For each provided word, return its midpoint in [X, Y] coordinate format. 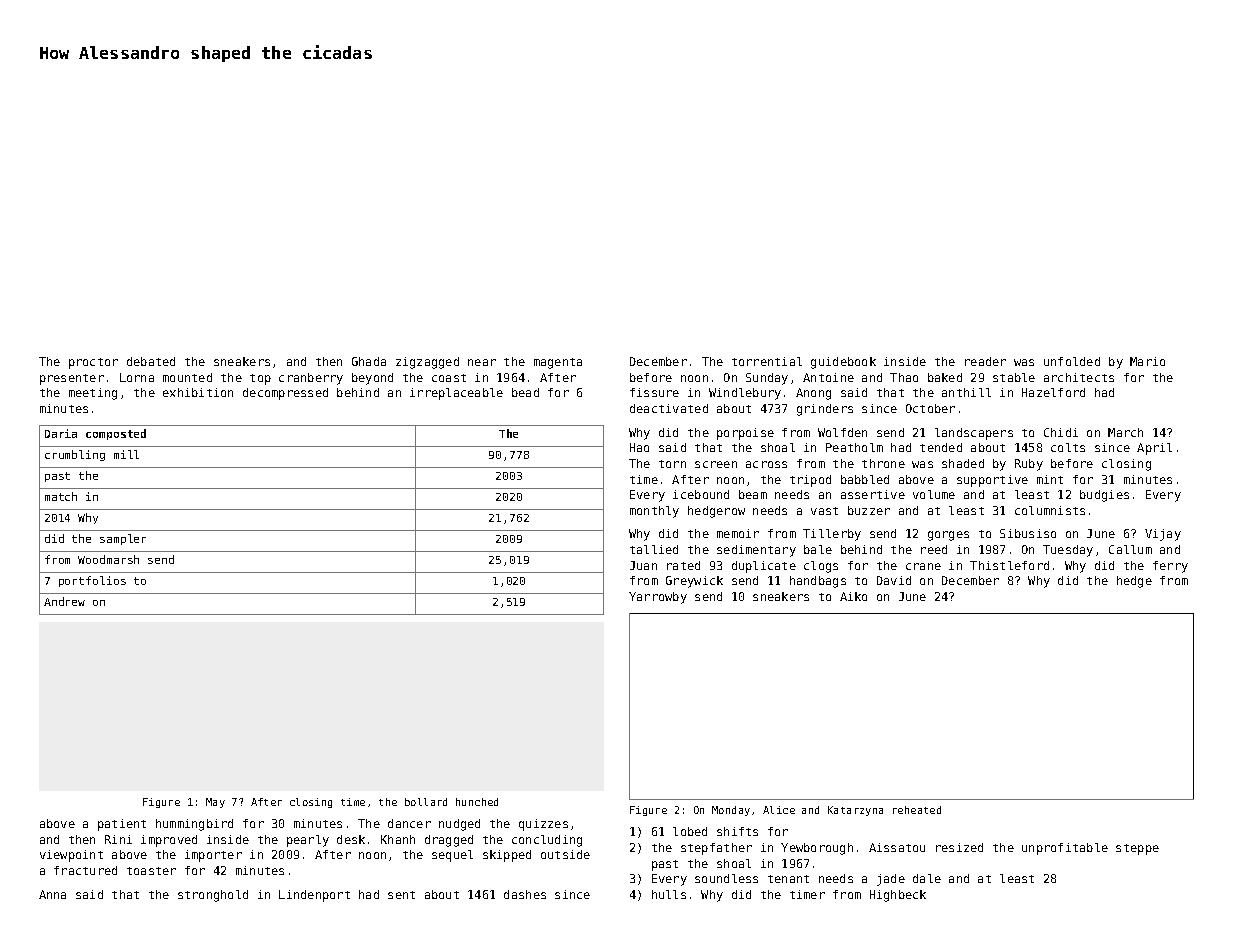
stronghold [213, 896]
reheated [917, 810]
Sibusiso [1028, 533]
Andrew [64, 601]
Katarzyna [855, 811]
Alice [779, 810]
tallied [654, 549]
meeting [93, 394]
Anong [813, 394]
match [61, 496]
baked [945, 377]
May [215, 803]
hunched [477, 802]
